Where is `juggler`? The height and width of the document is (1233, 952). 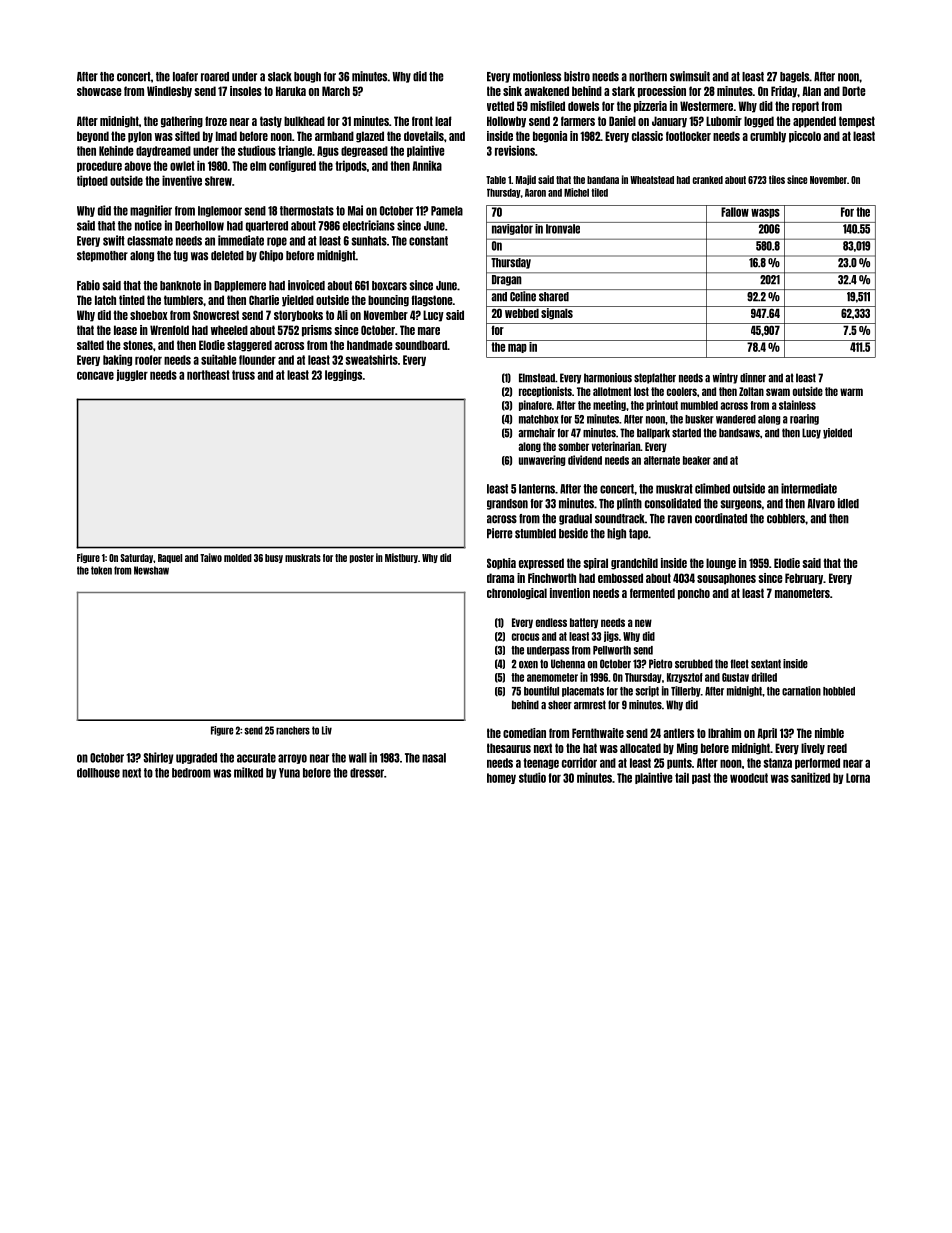
juggler is located at coordinates (132, 375).
